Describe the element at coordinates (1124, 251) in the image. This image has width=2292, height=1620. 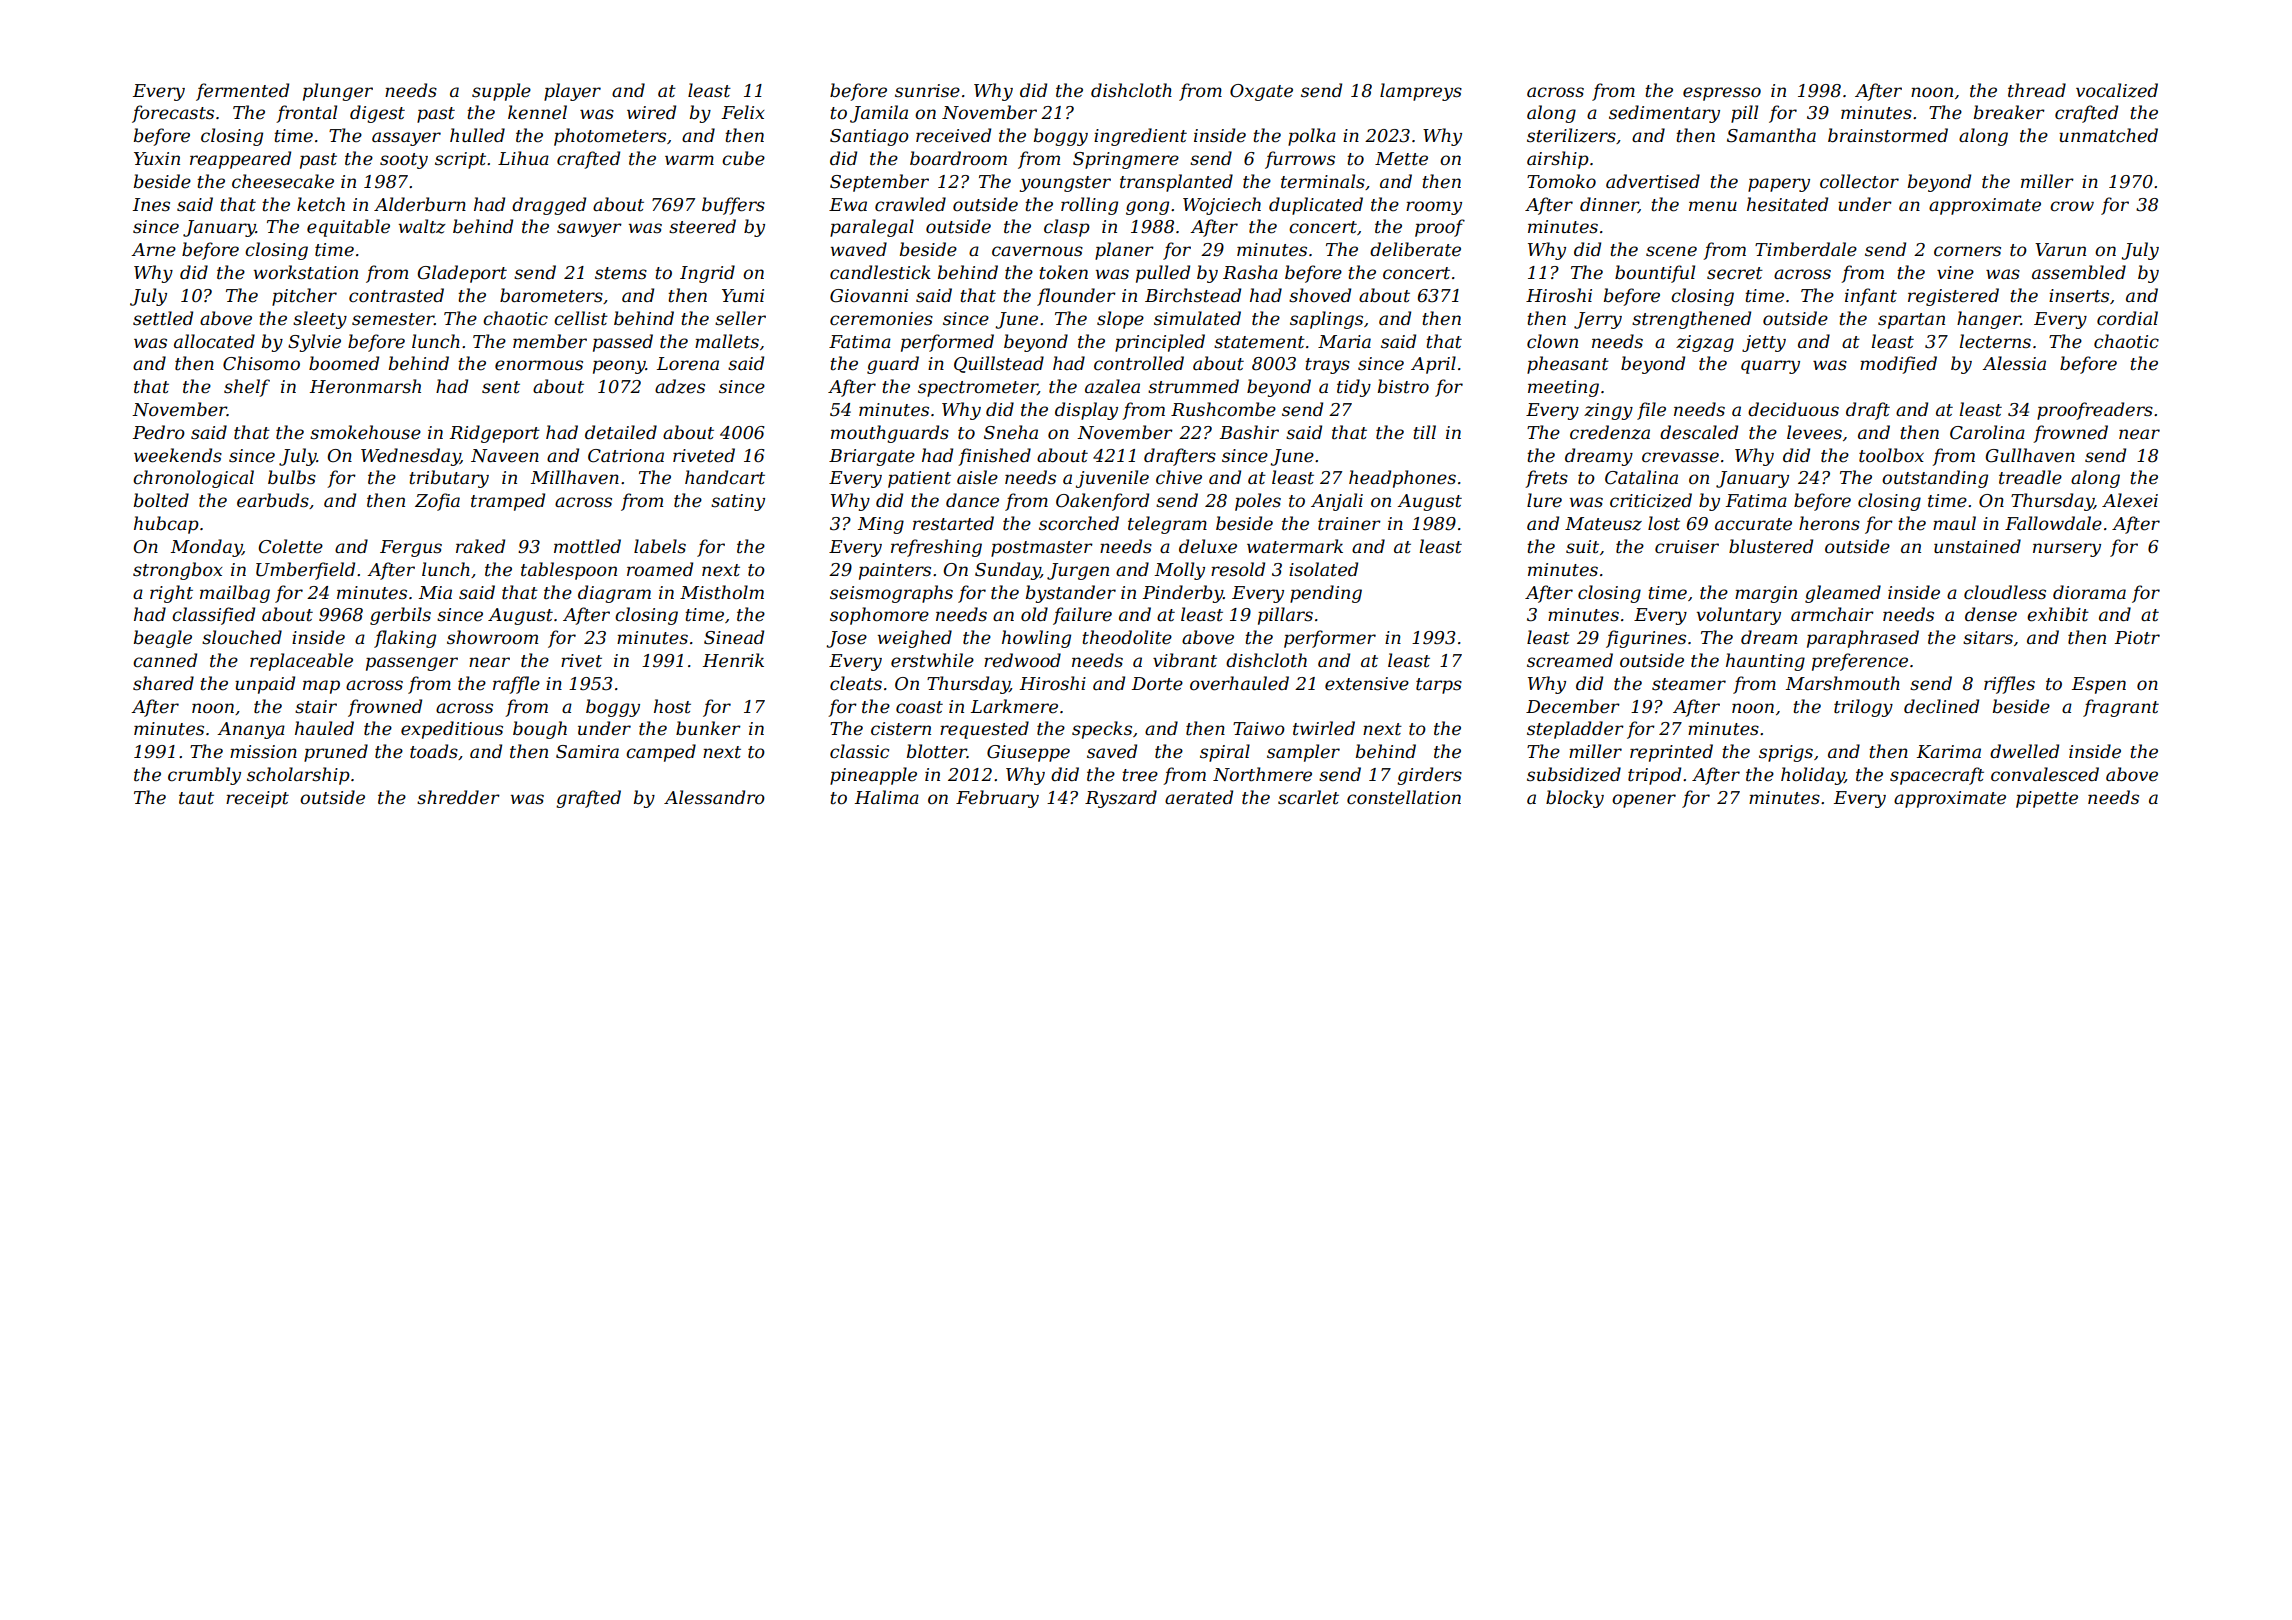
I see `planer` at that location.
